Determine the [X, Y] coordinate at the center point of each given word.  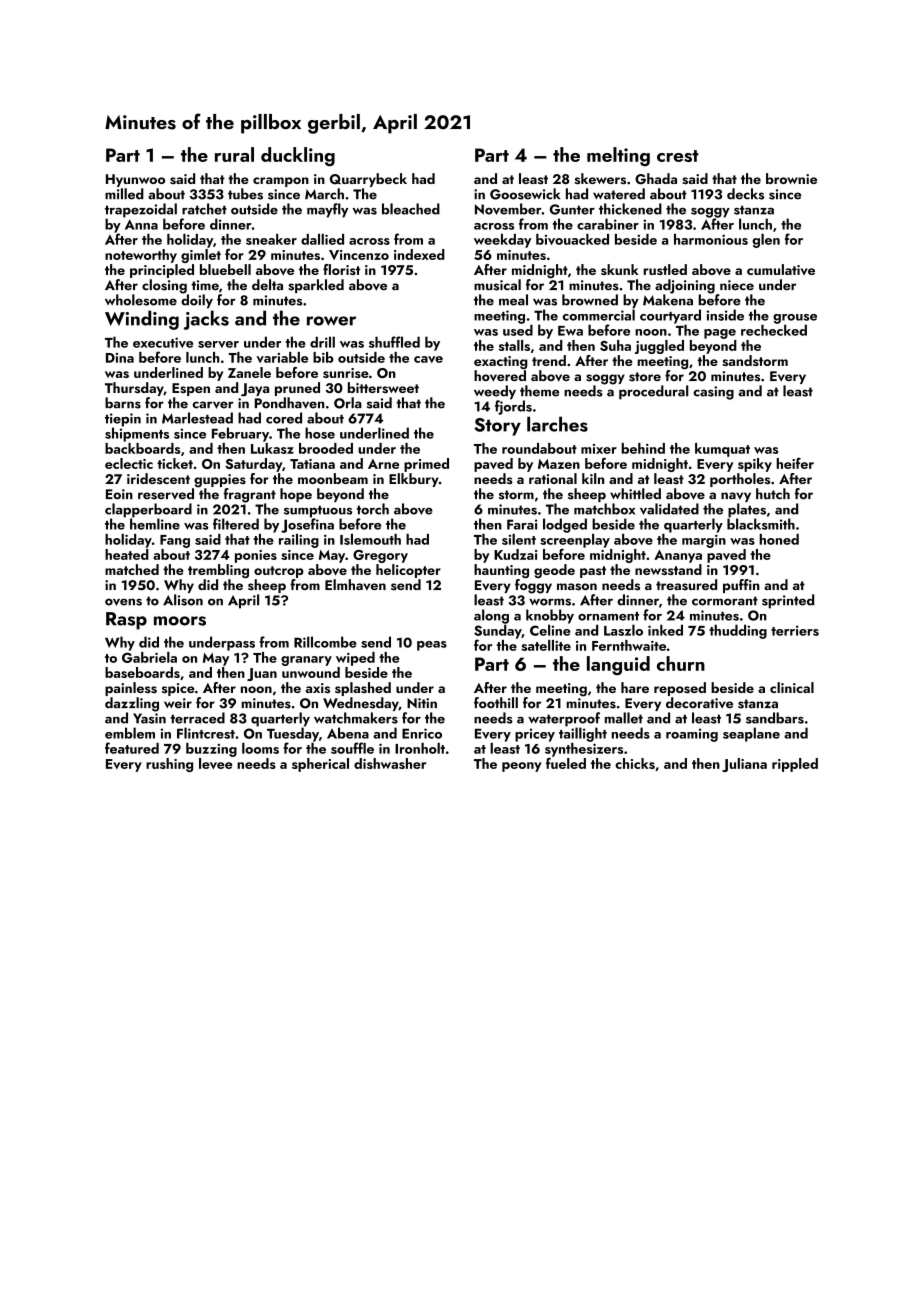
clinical [792, 687]
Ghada [656, 179]
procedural [653, 392]
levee [215, 763]
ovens [123, 602]
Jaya [255, 390]
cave [428, 359]
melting [618, 156]
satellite [546, 645]
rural [234, 154]
